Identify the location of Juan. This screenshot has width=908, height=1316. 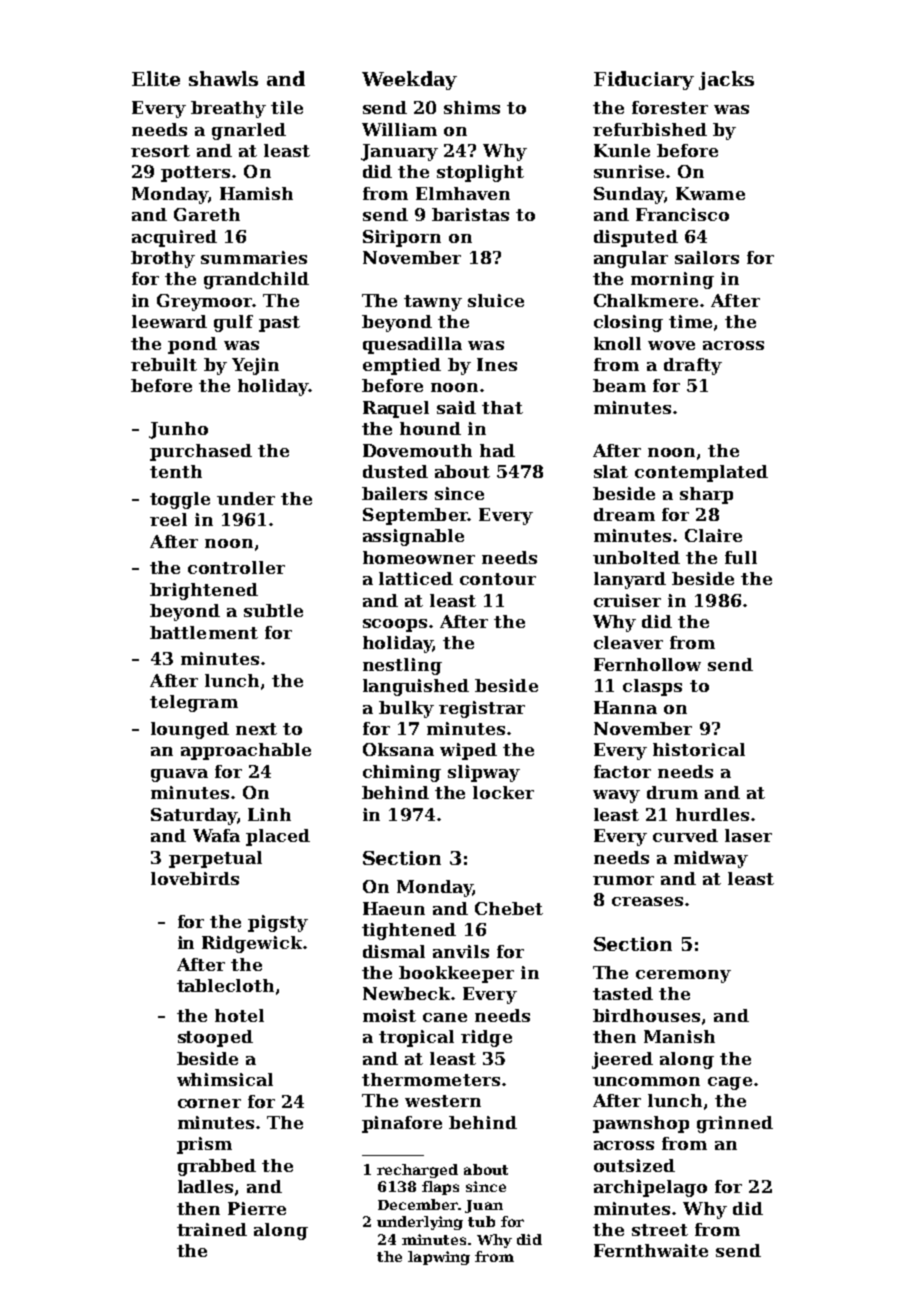
(484, 1206).
